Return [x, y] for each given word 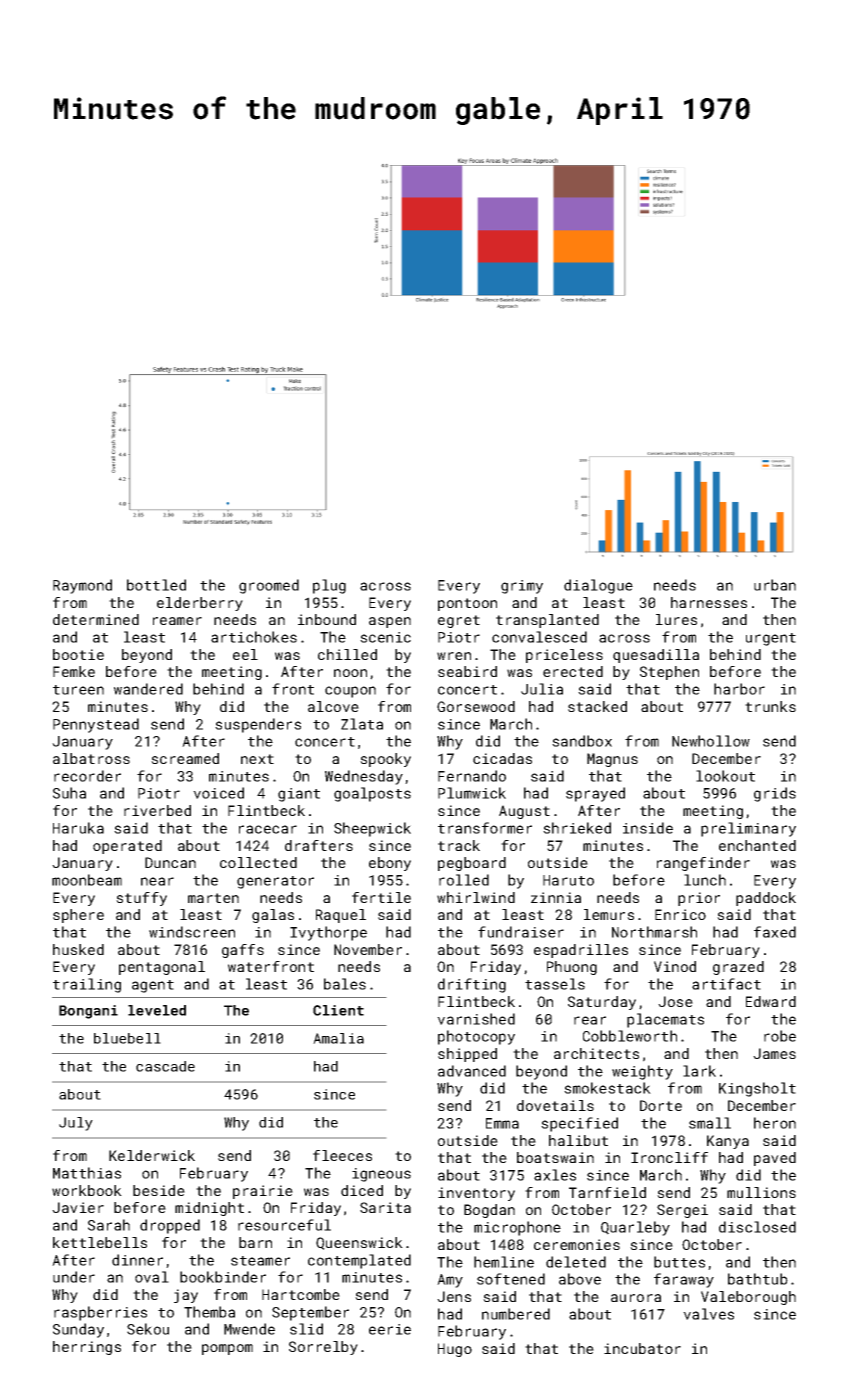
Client [338, 1010]
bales [345, 984]
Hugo [455, 1350]
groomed [269, 586]
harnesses [709, 602]
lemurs [609, 914]
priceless [564, 656]
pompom [227, 1349]
